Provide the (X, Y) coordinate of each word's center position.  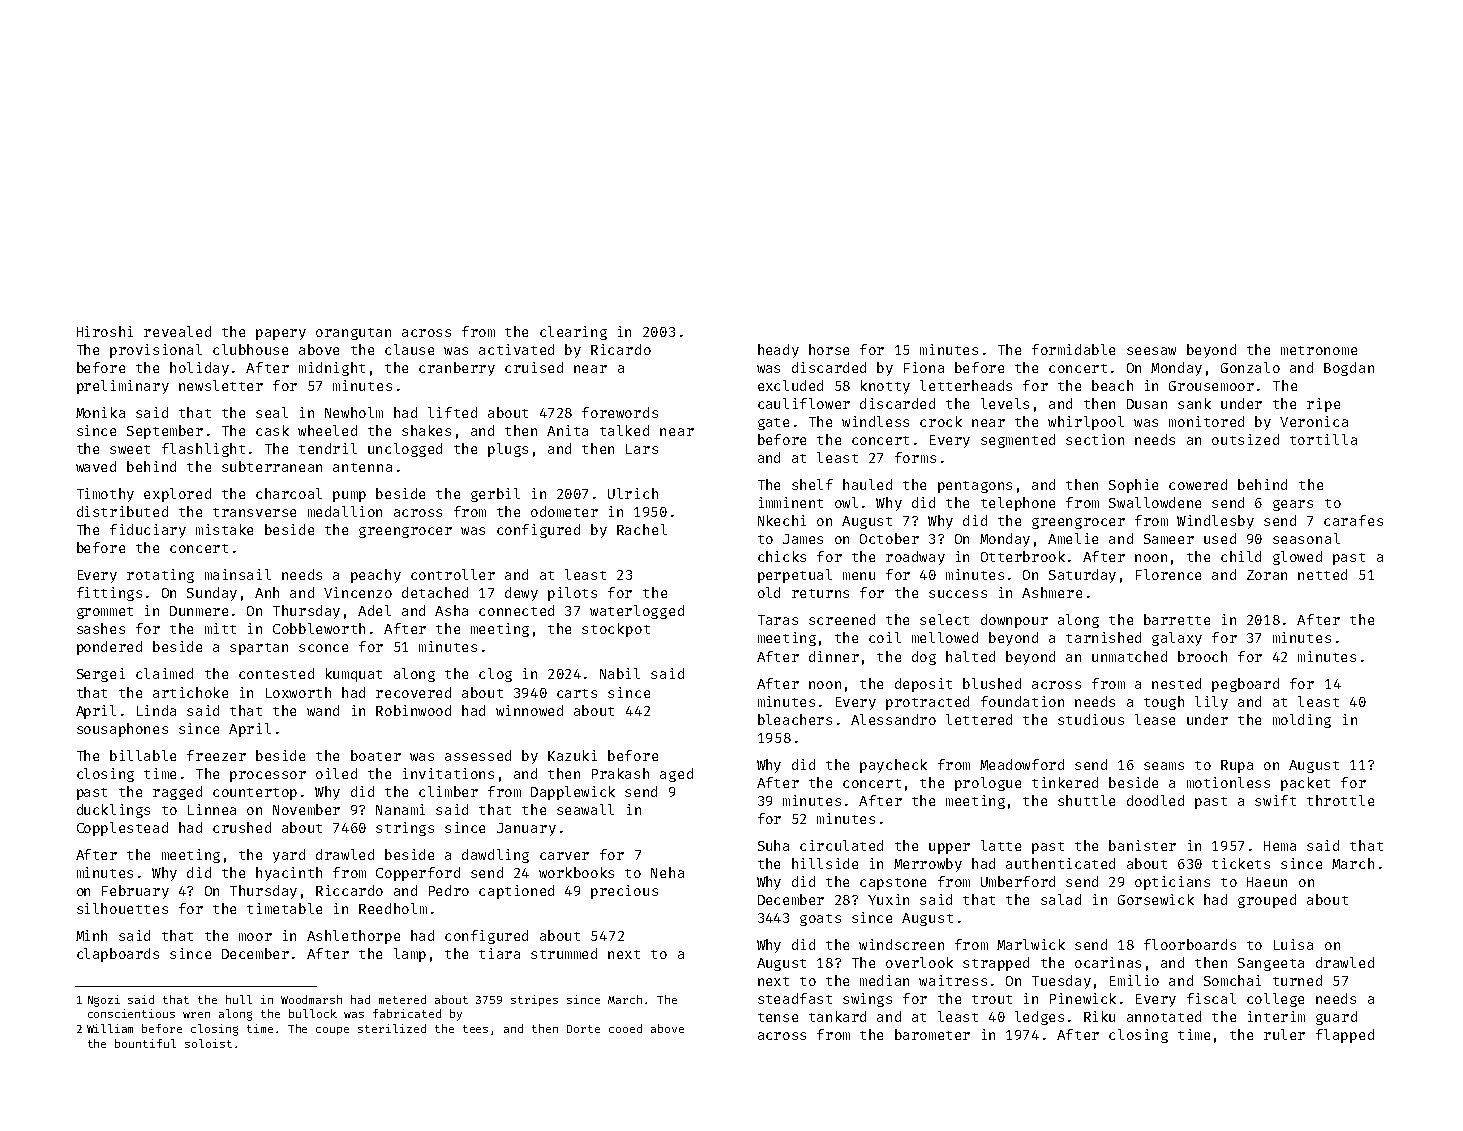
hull (239, 999)
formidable (1073, 349)
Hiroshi (105, 331)
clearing (573, 333)
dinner (834, 656)
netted (1322, 574)
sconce (323, 648)
